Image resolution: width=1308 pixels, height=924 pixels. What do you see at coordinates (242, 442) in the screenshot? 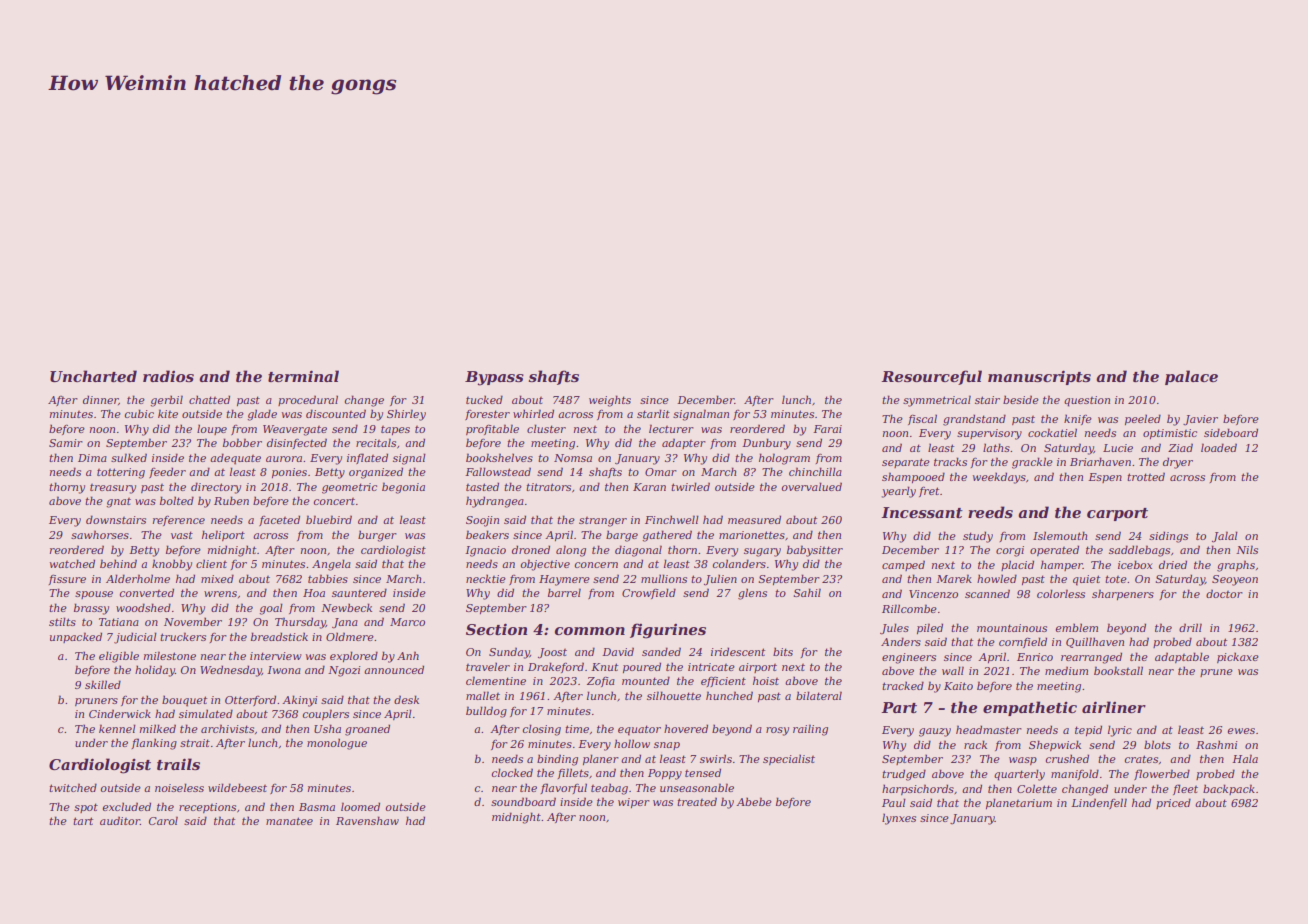
I see `bobber` at bounding box center [242, 442].
